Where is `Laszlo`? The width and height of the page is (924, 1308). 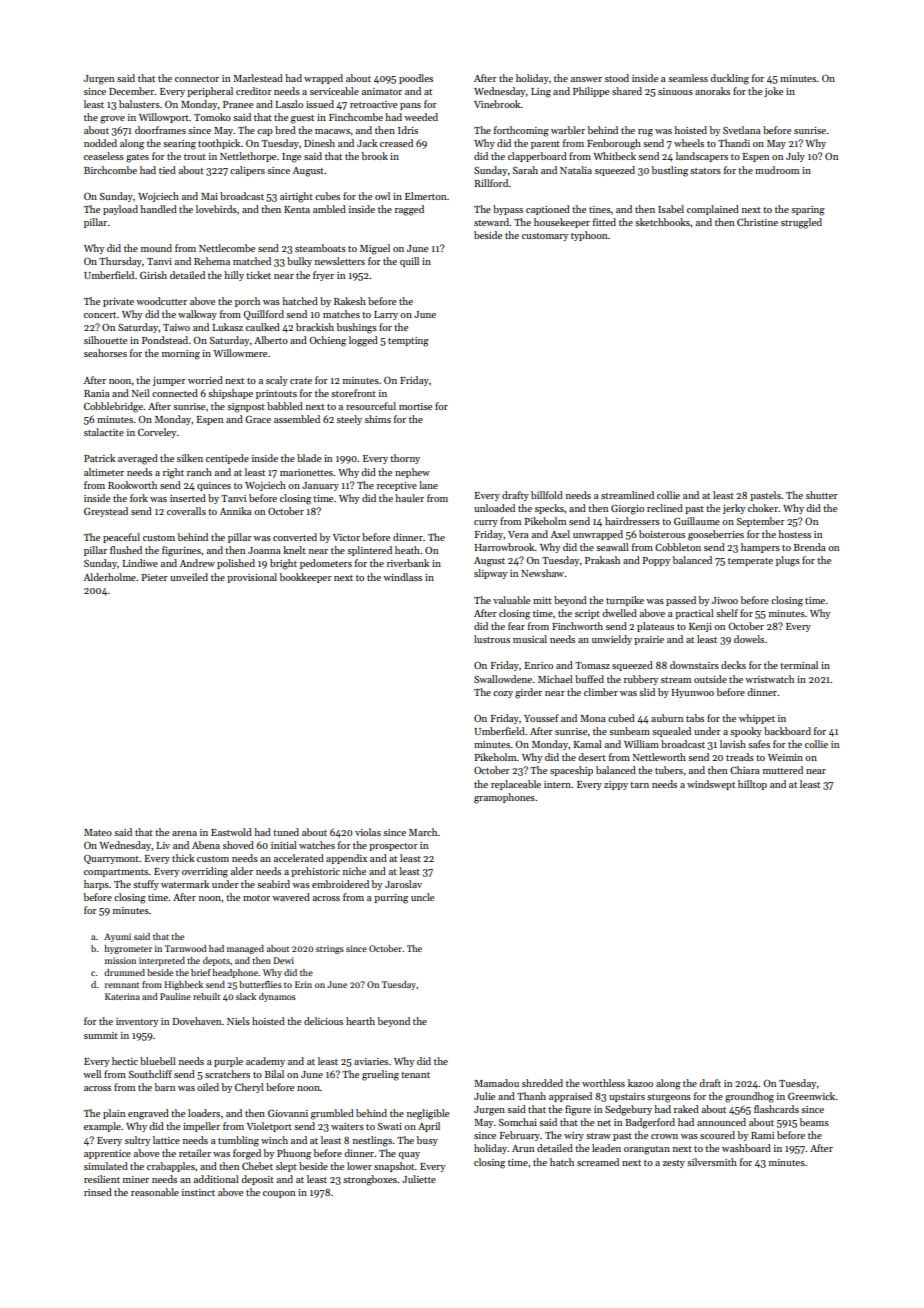 Laszlo is located at coordinates (289, 104).
